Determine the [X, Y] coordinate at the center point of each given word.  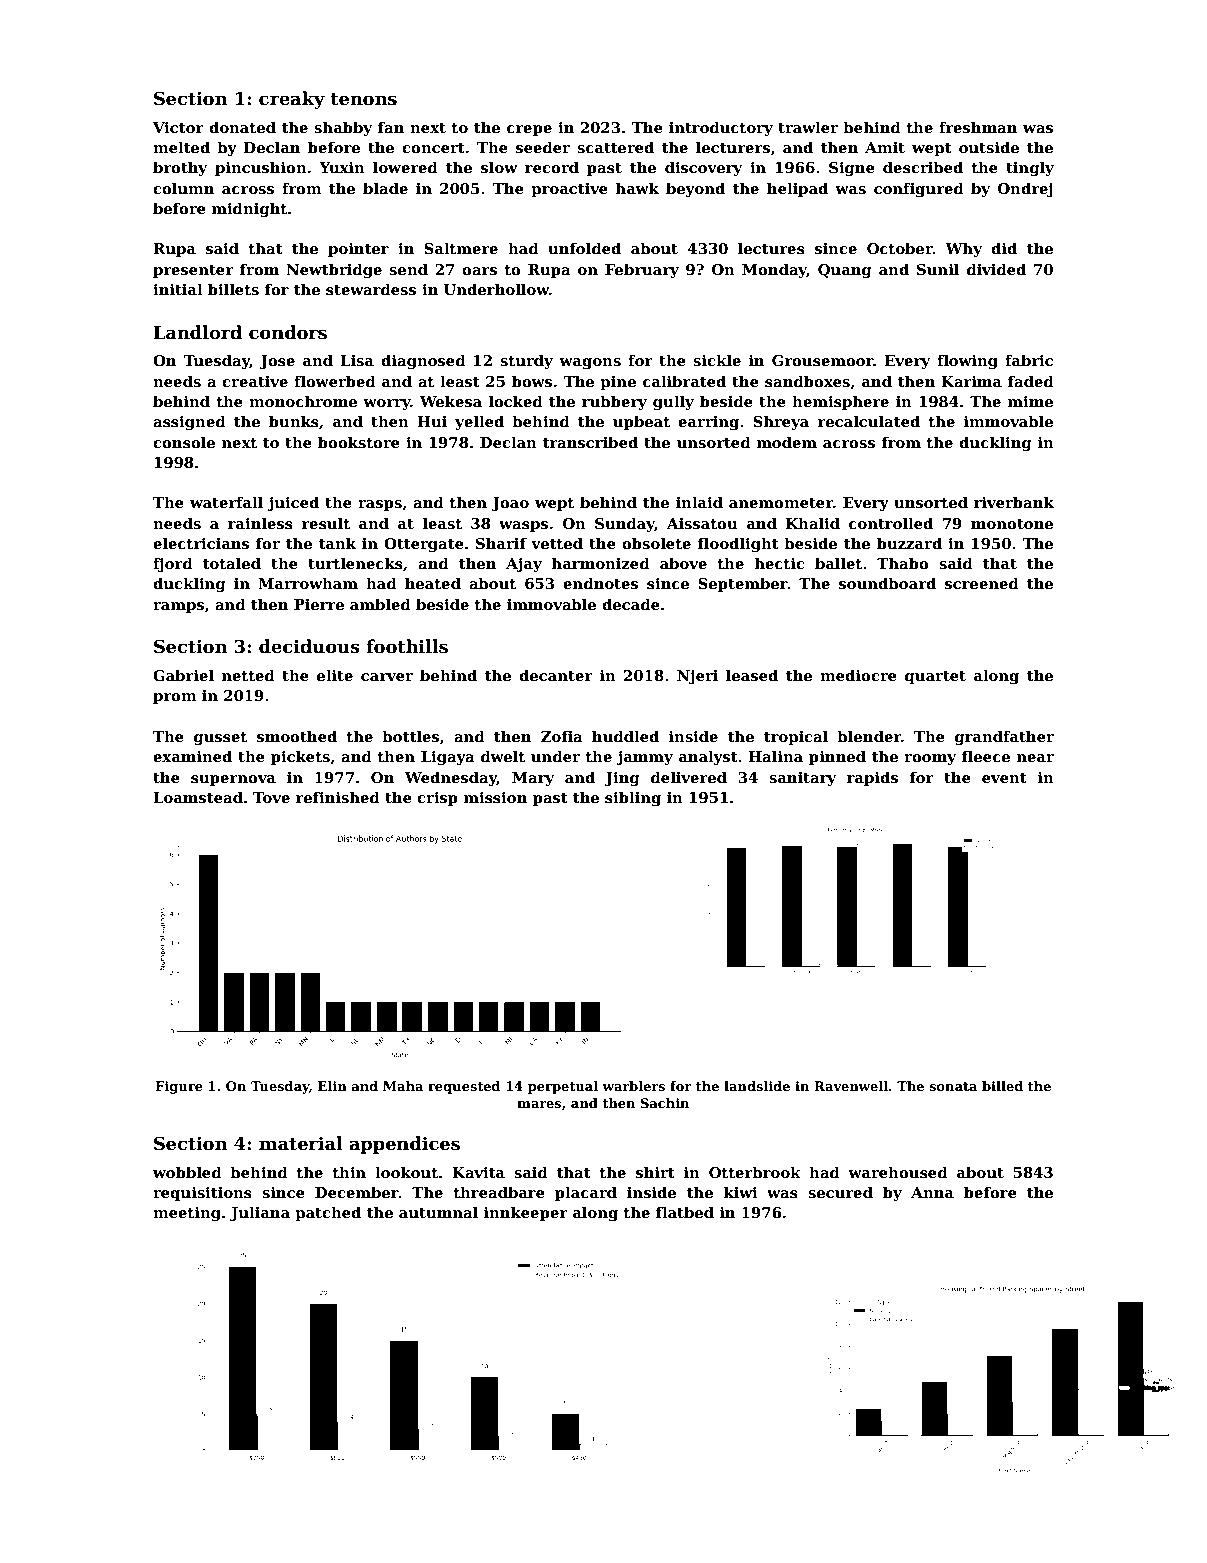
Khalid [813, 523]
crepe [529, 130]
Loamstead [198, 797]
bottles [410, 736]
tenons [363, 99]
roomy [930, 759]
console [184, 442]
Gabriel [183, 675]
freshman [978, 127]
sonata [953, 1086]
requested [464, 1087]
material [301, 1143]
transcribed [590, 442]
